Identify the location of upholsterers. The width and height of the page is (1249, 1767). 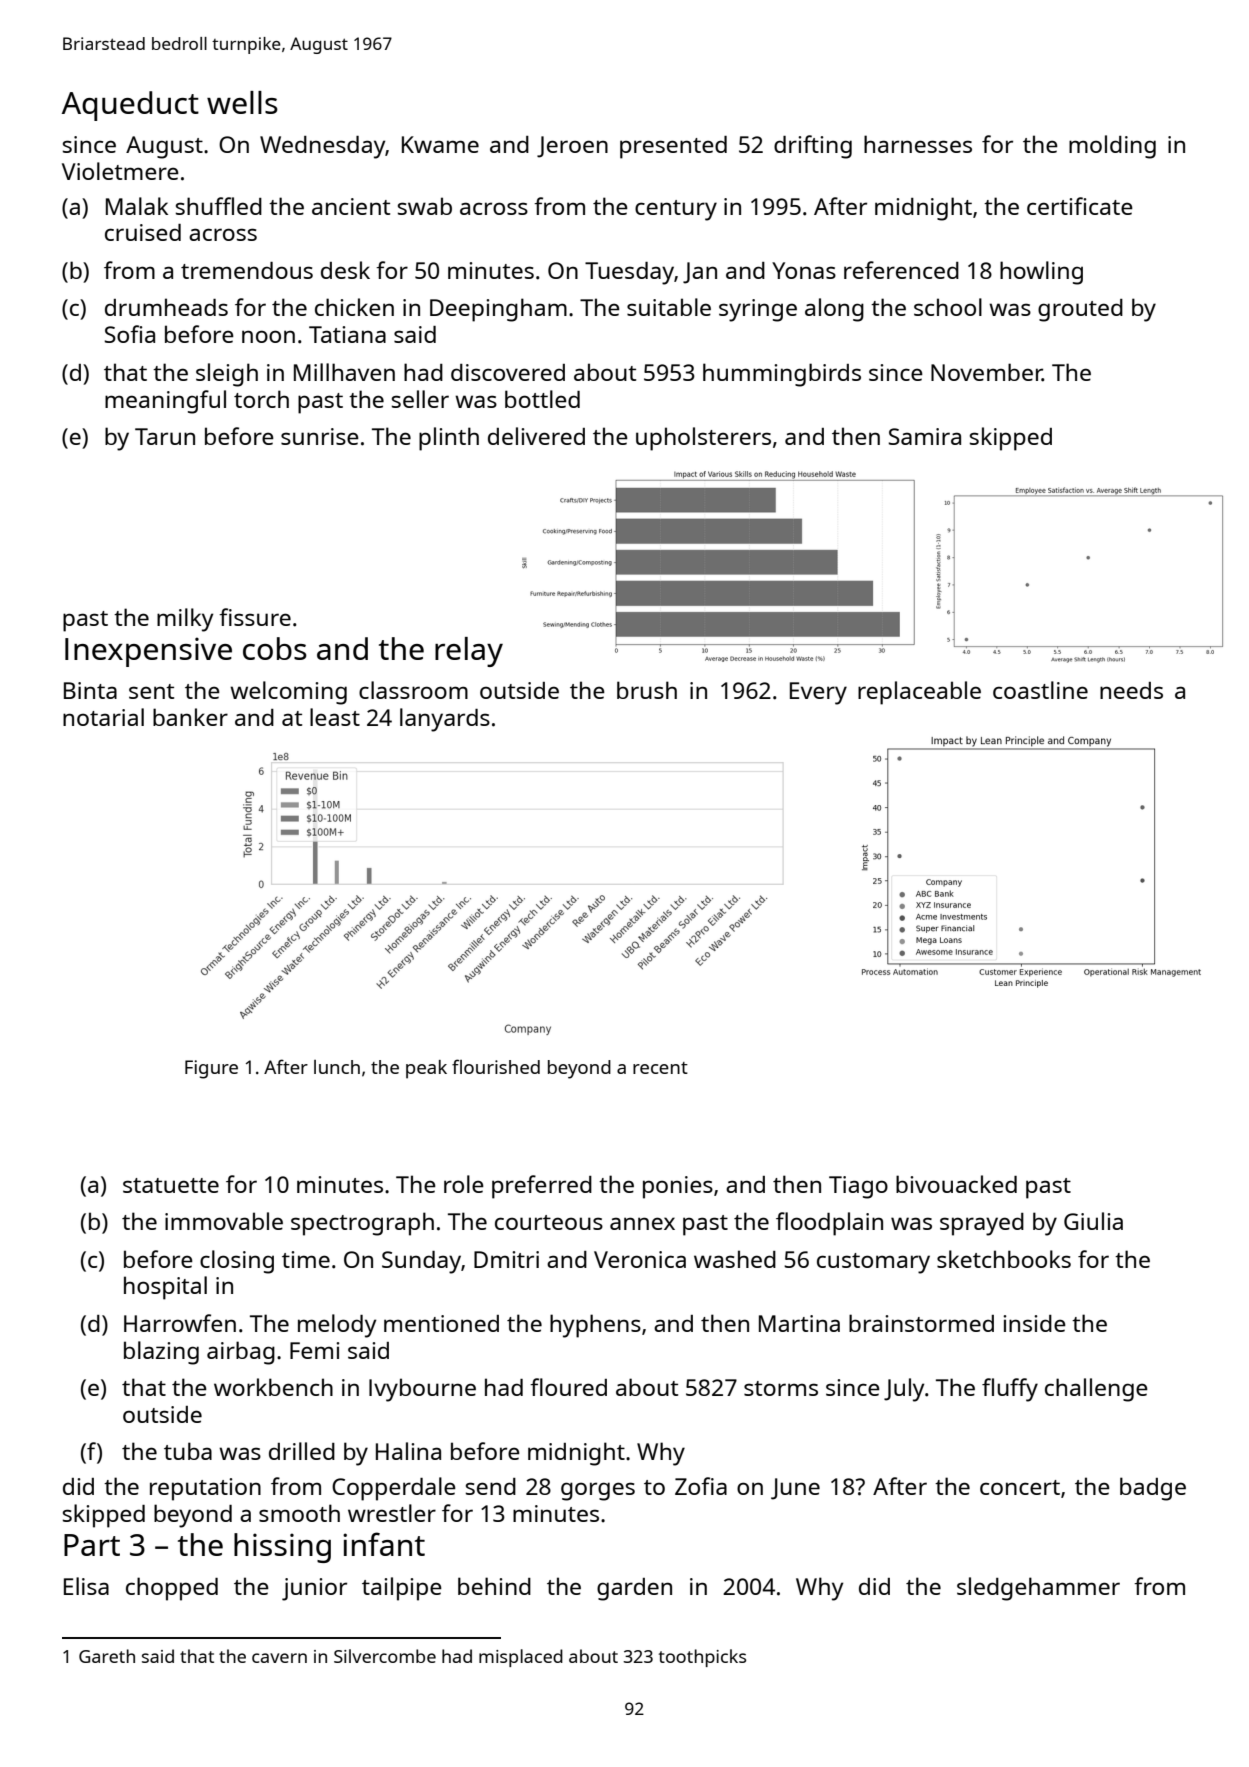
(703, 439).
